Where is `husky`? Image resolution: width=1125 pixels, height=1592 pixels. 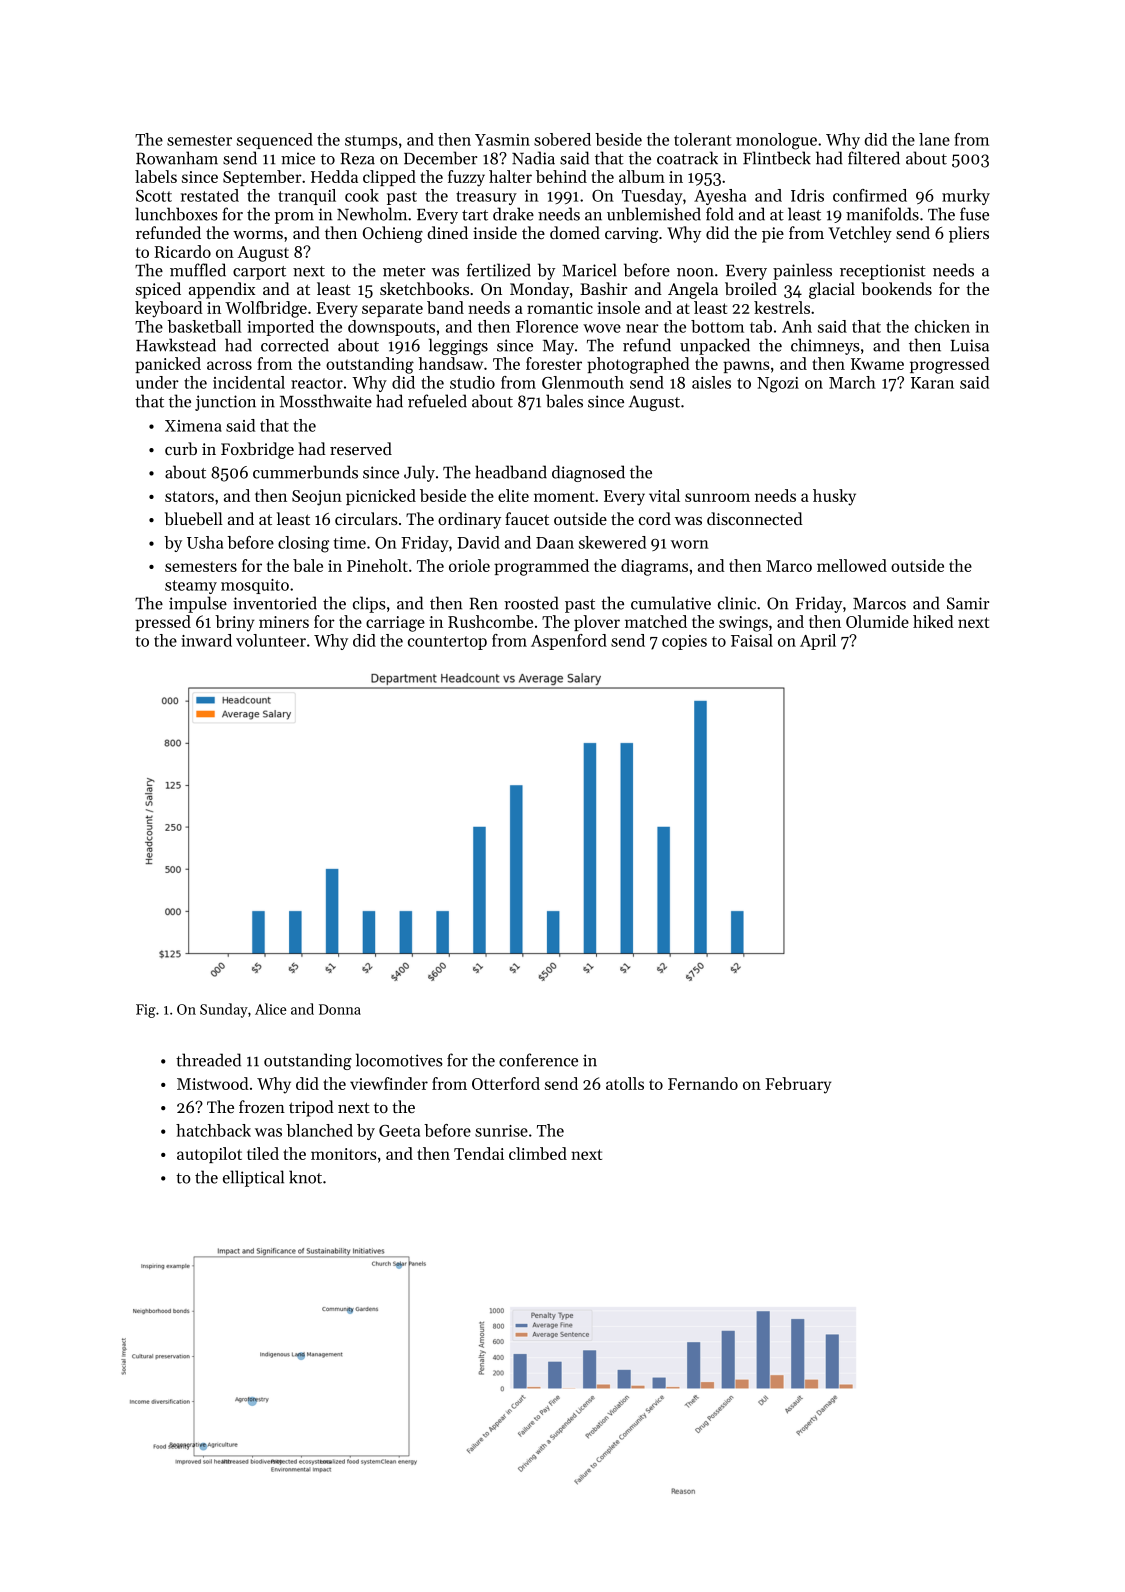
husky is located at coordinates (834, 497).
